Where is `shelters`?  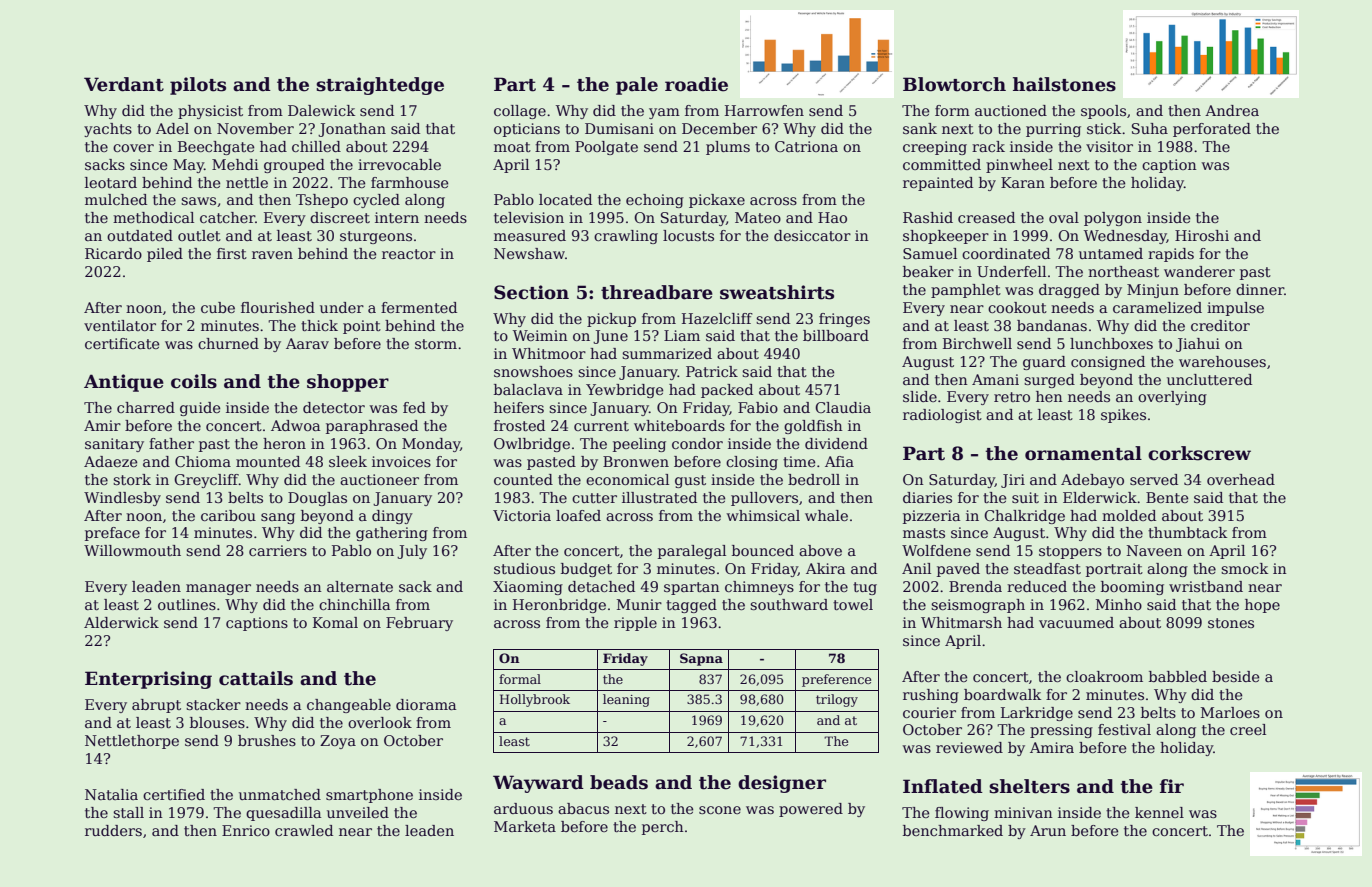 shelters is located at coordinates (1029, 786).
